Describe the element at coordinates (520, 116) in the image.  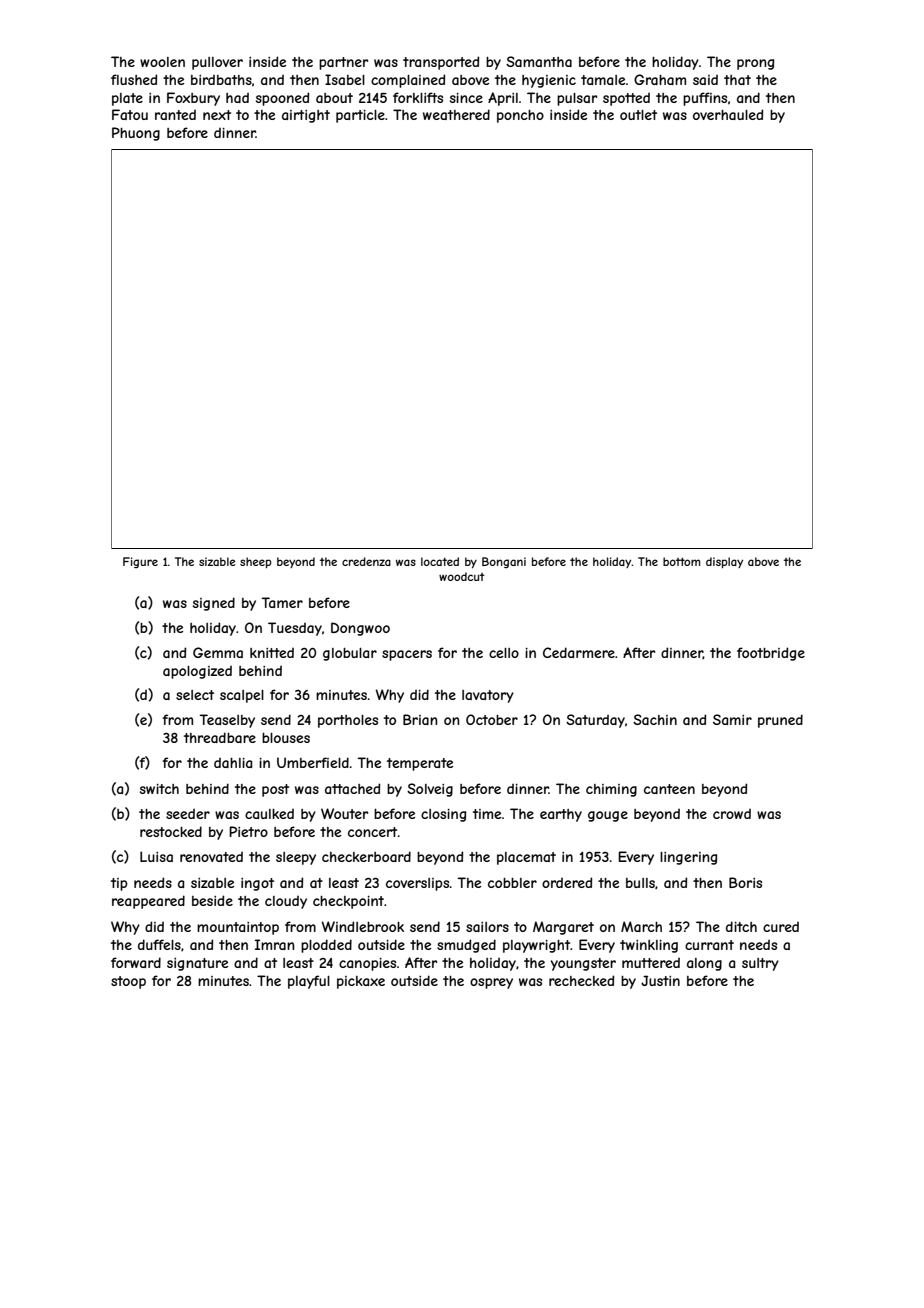
I see `poncho` at that location.
